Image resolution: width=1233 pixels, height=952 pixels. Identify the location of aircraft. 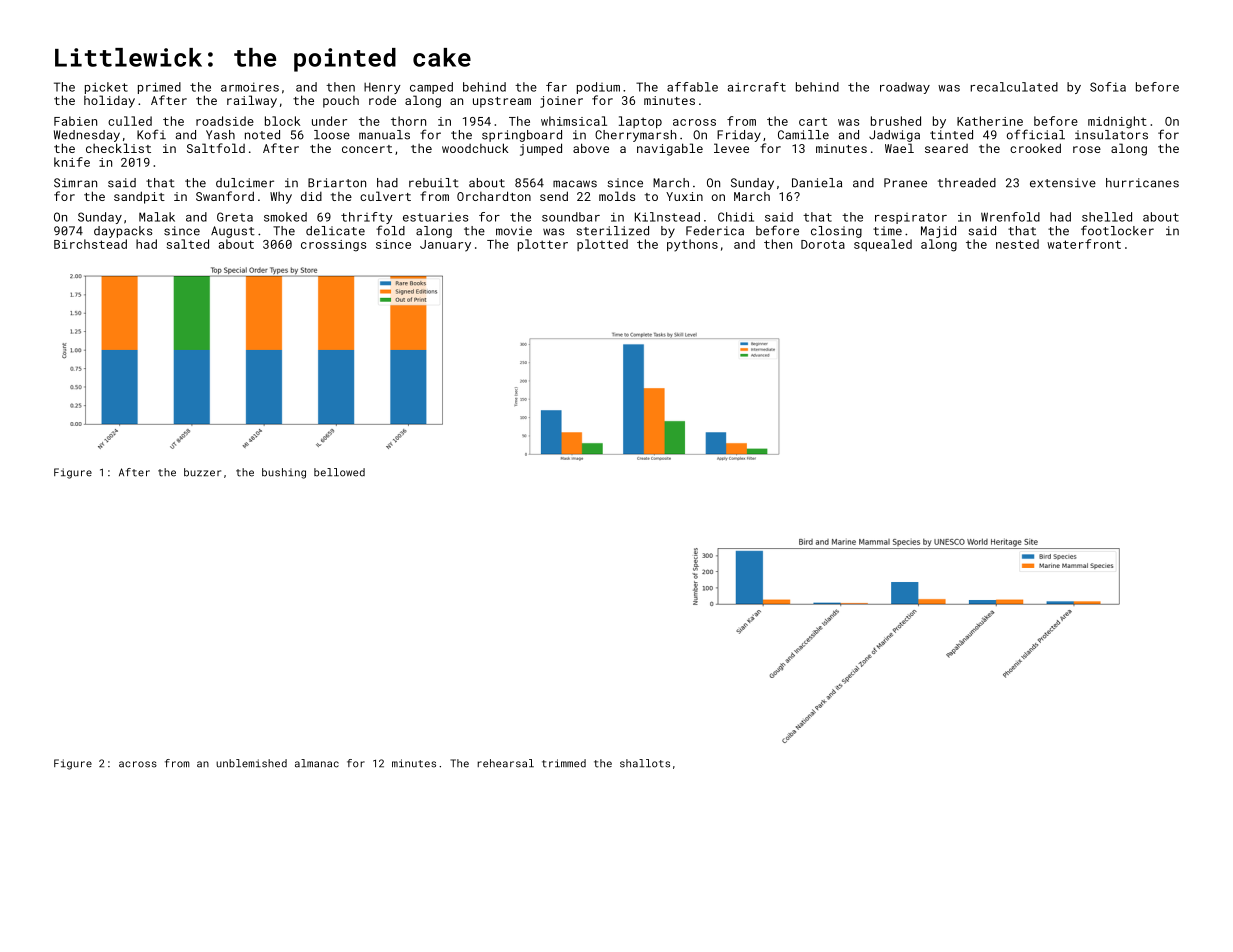
(757, 87).
